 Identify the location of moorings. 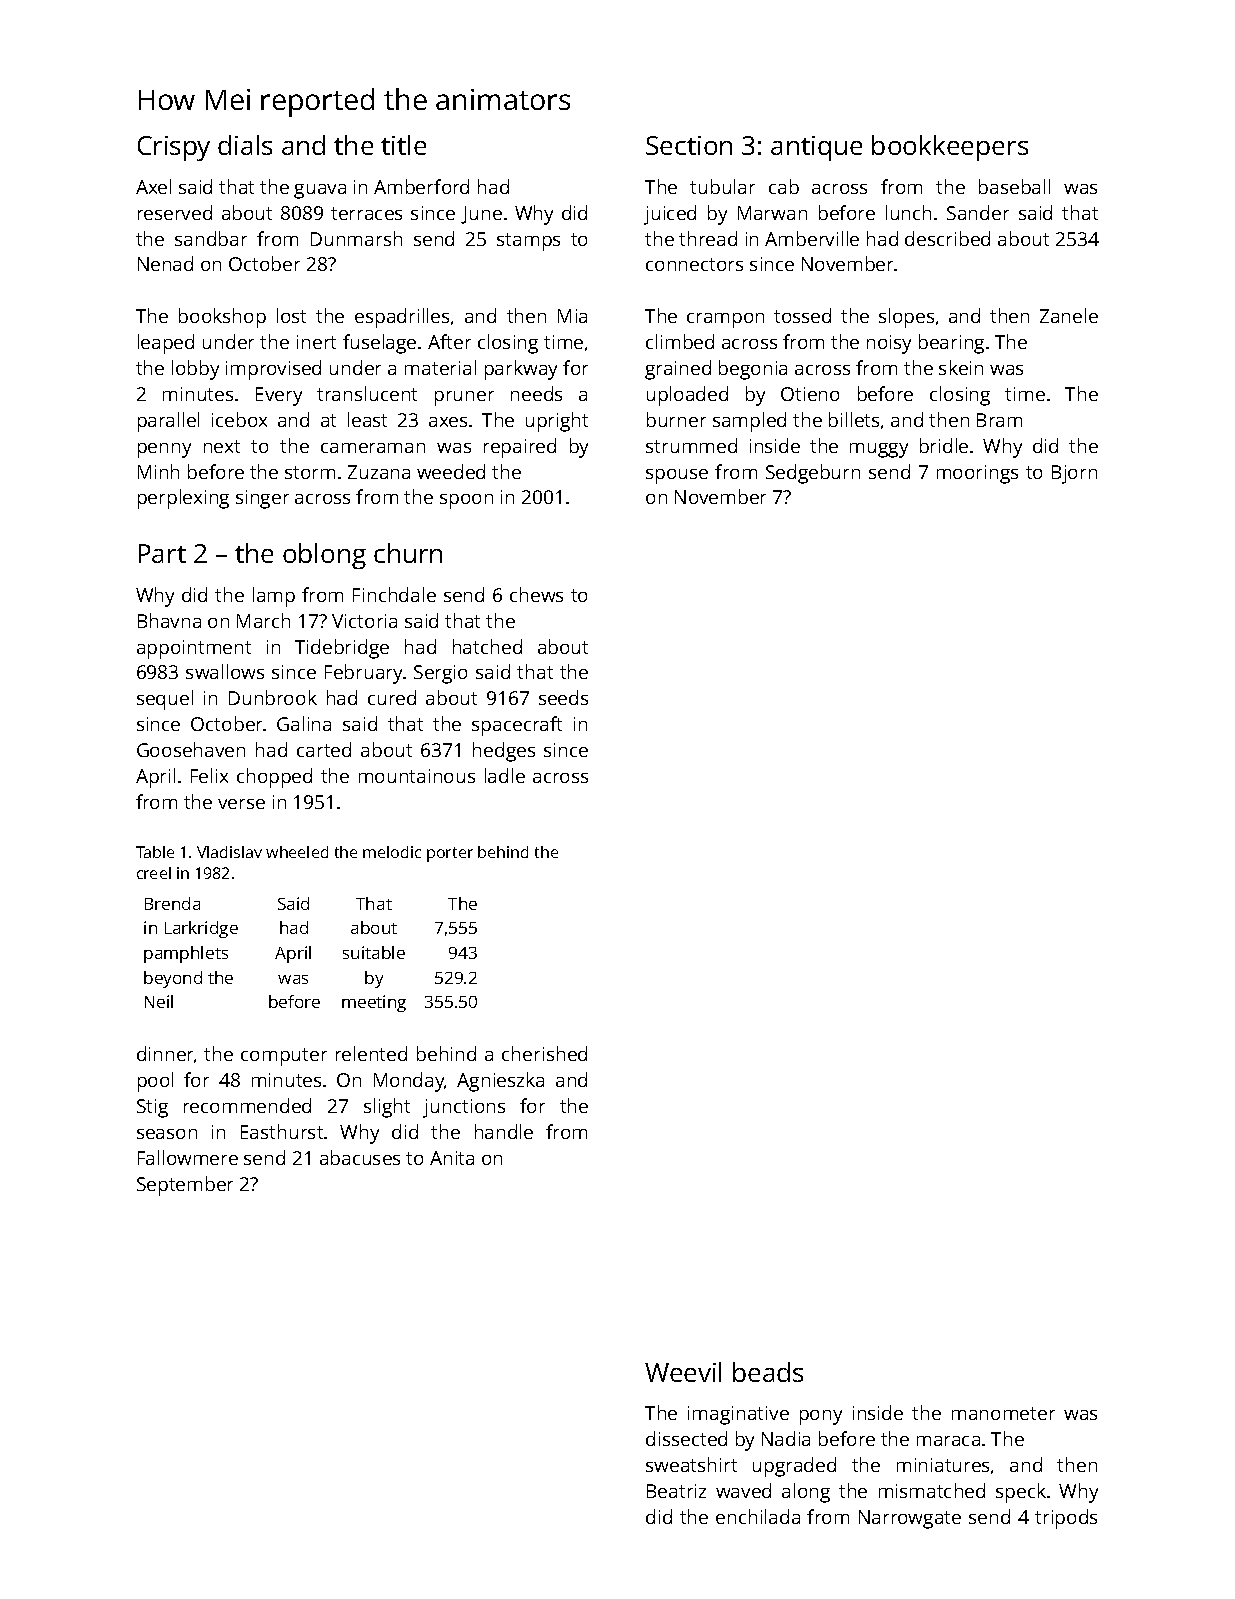
(977, 474).
